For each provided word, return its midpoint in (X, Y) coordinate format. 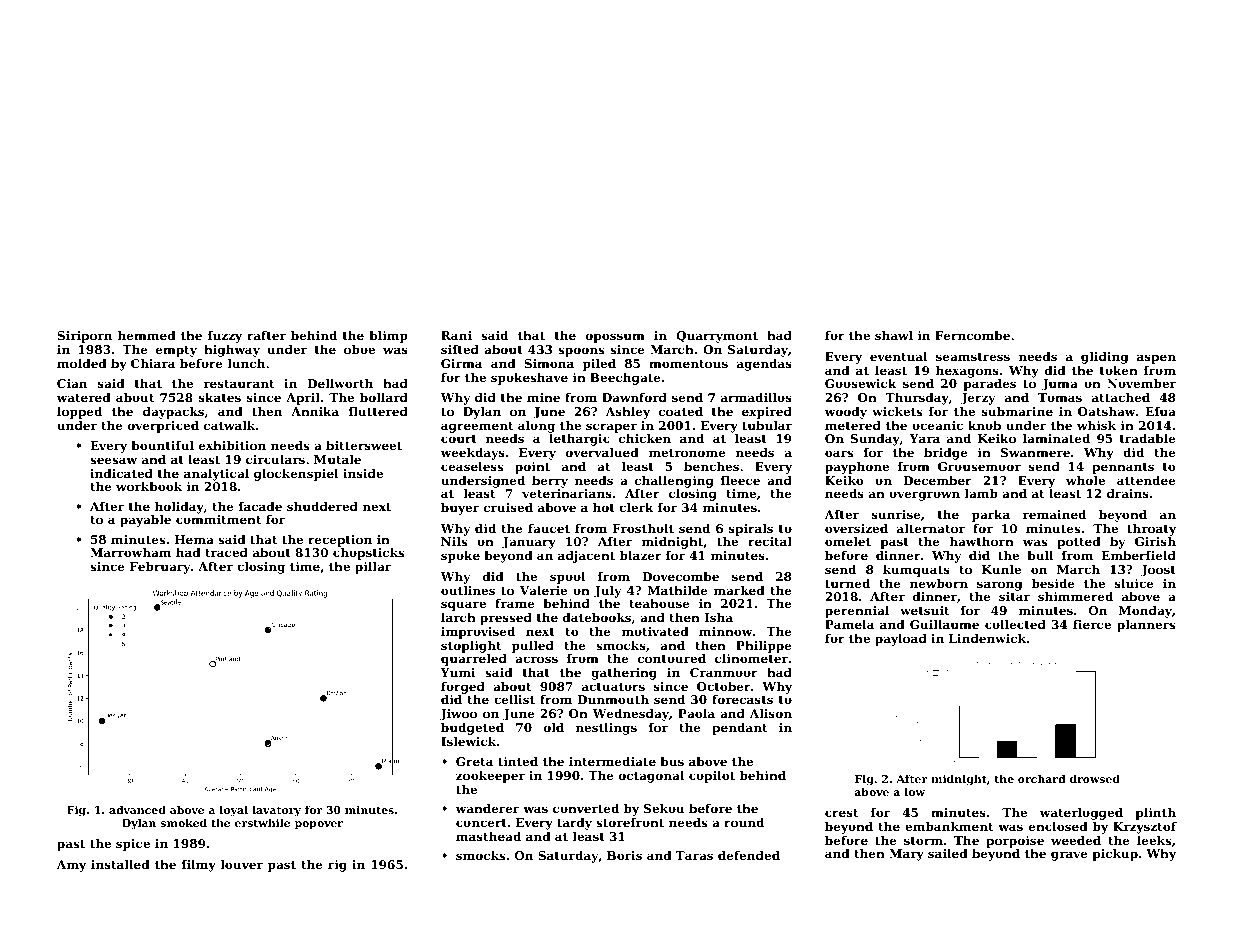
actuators (613, 687)
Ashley (628, 413)
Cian (72, 383)
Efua (1160, 411)
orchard (1041, 778)
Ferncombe (972, 335)
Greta (474, 761)
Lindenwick (987, 638)
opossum (615, 338)
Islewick (468, 741)
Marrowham (130, 552)
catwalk (229, 425)
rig (337, 866)
